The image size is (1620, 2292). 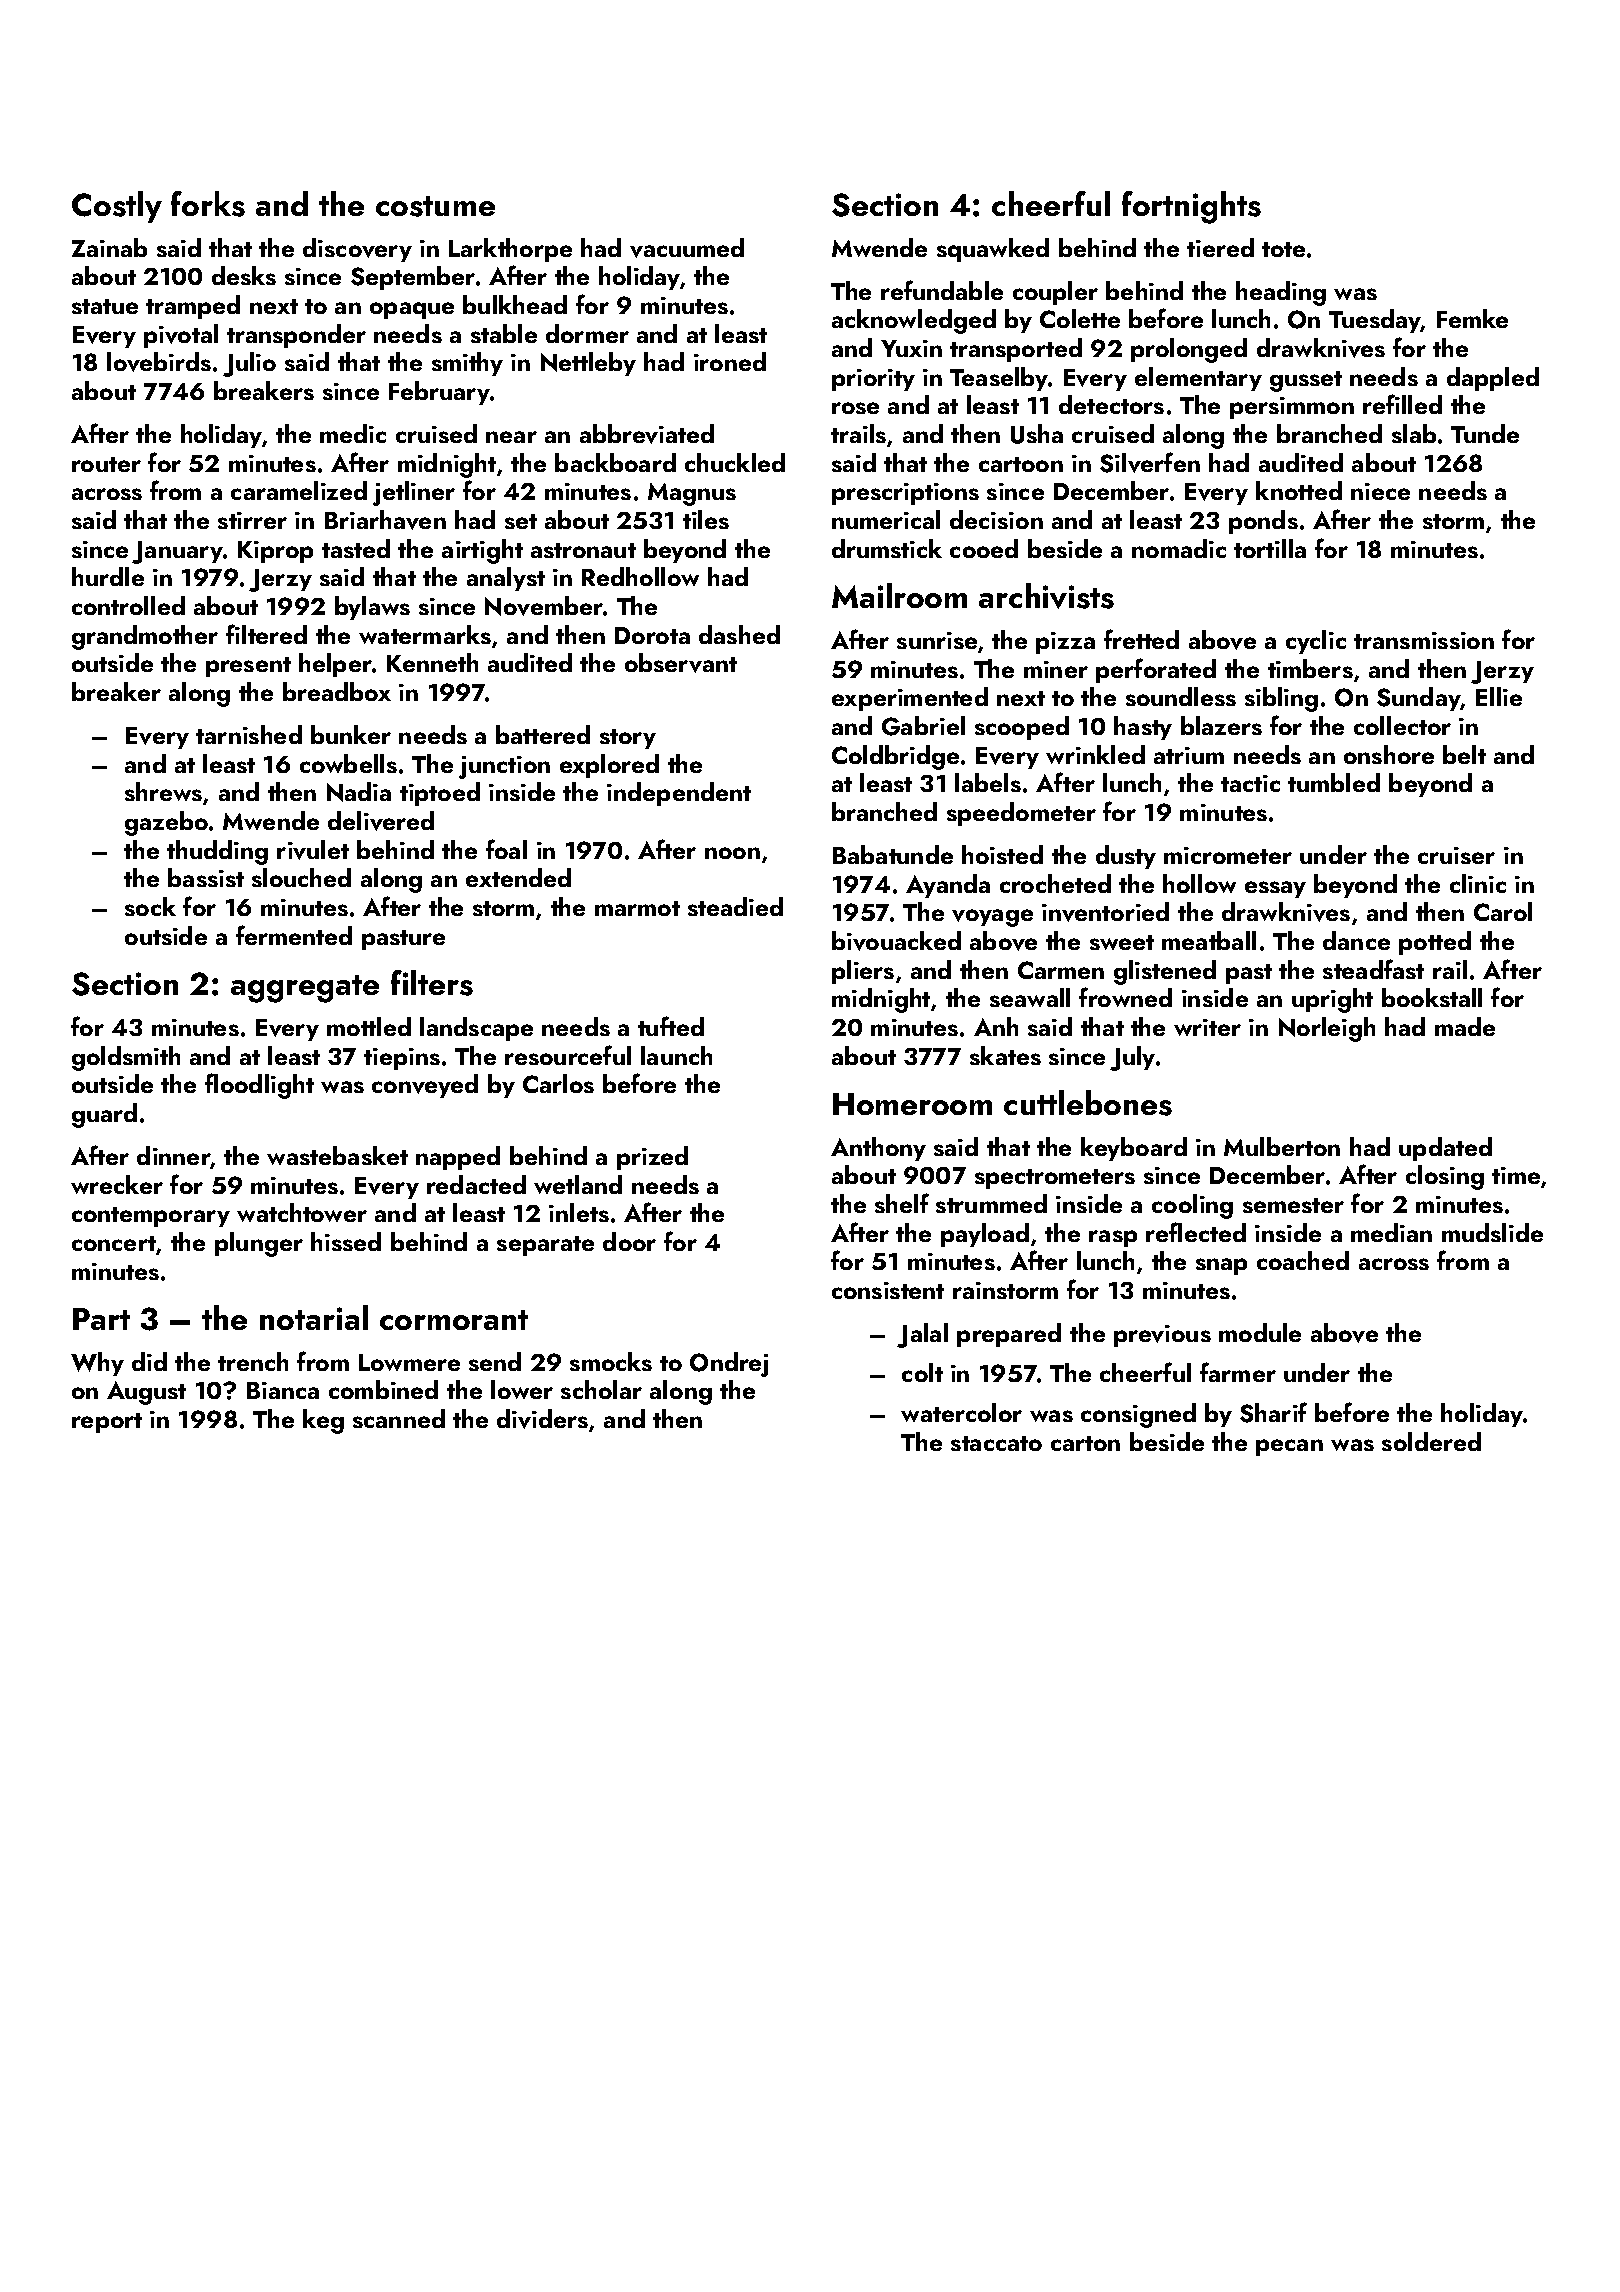 I want to click on watchtower, so click(x=302, y=1212).
